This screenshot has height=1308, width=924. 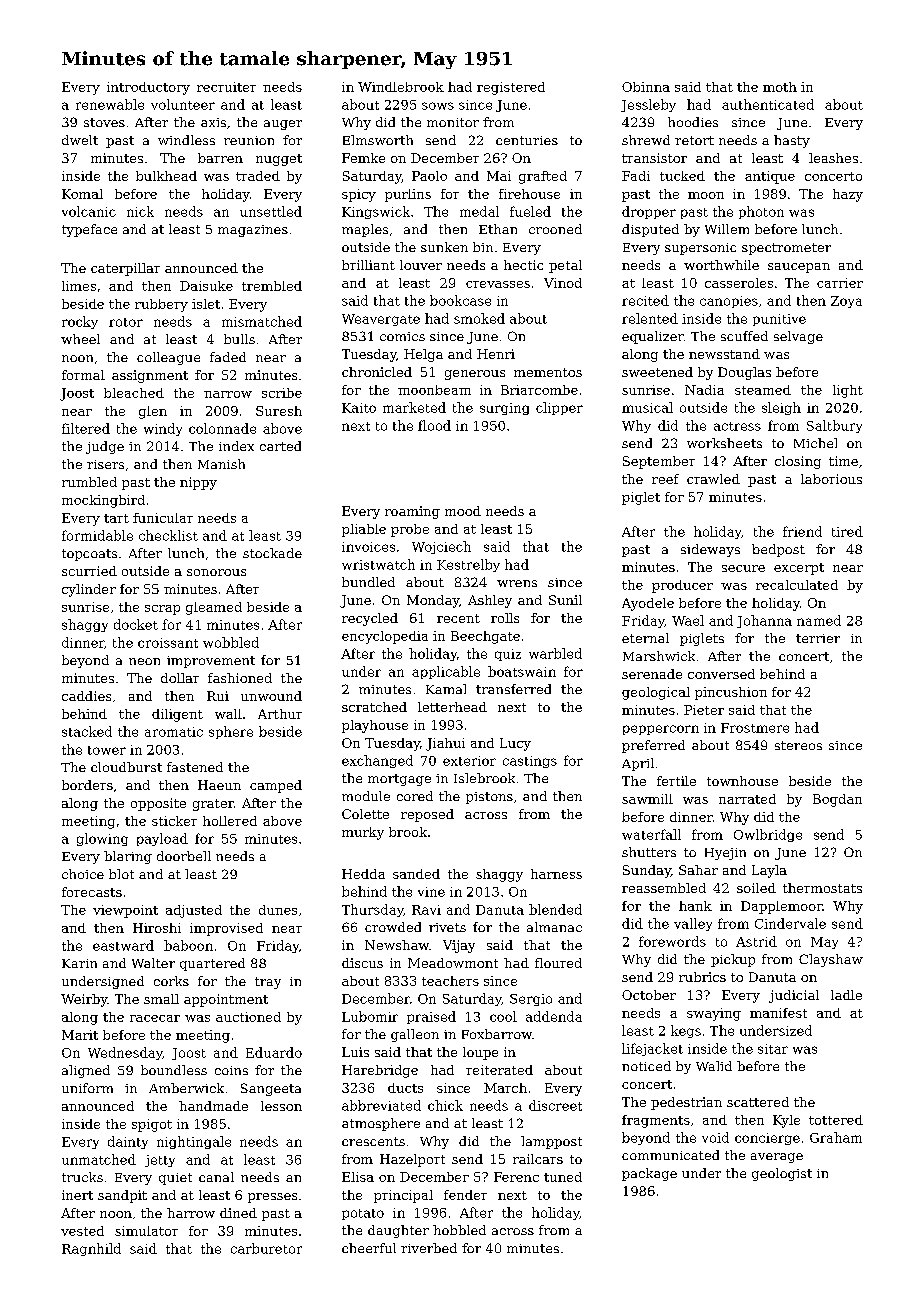 What do you see at coordinates (694, 140) in the screenshot?
I see `retort` at bounding box center [694, 140].
